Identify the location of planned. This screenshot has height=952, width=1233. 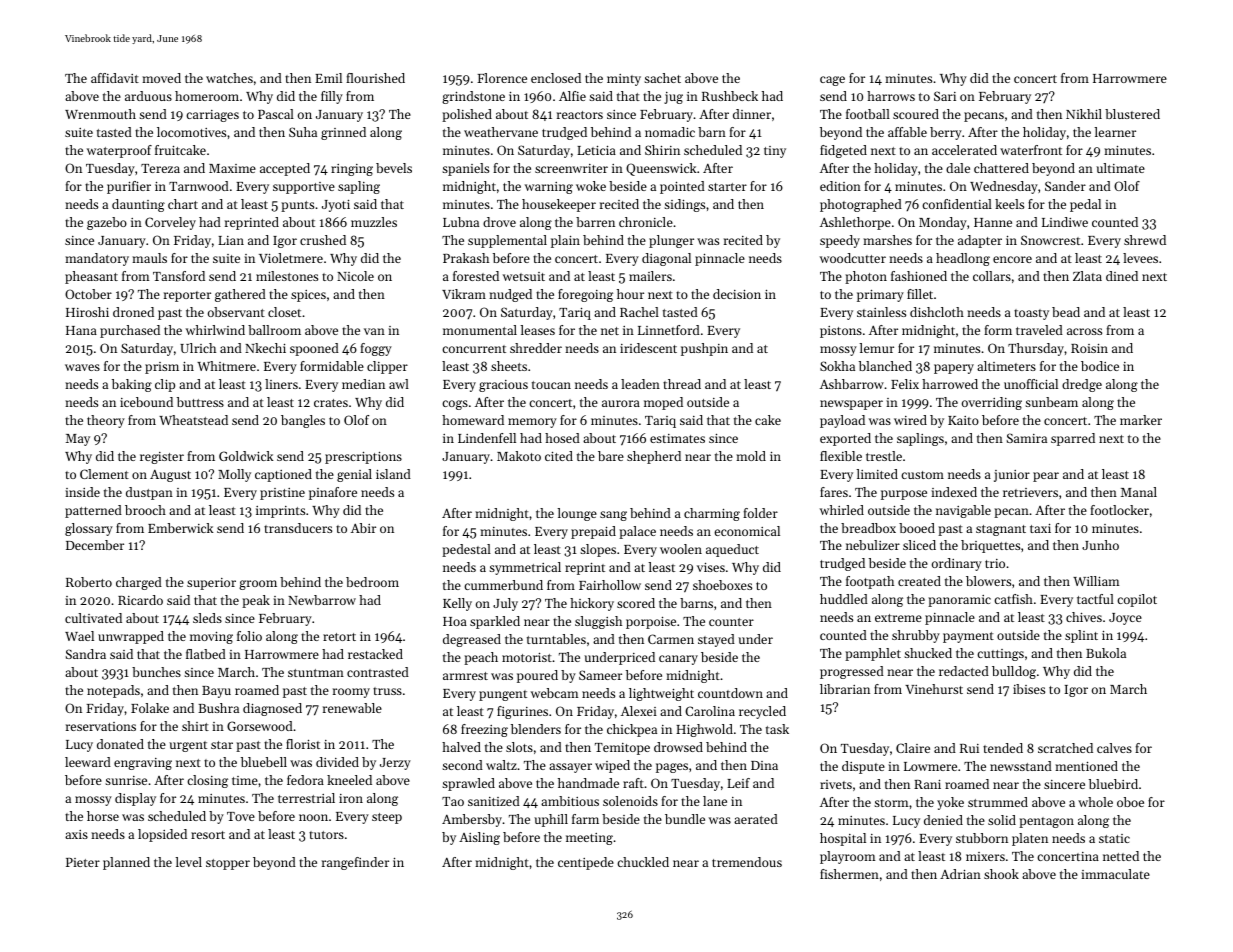
(126, 863).
